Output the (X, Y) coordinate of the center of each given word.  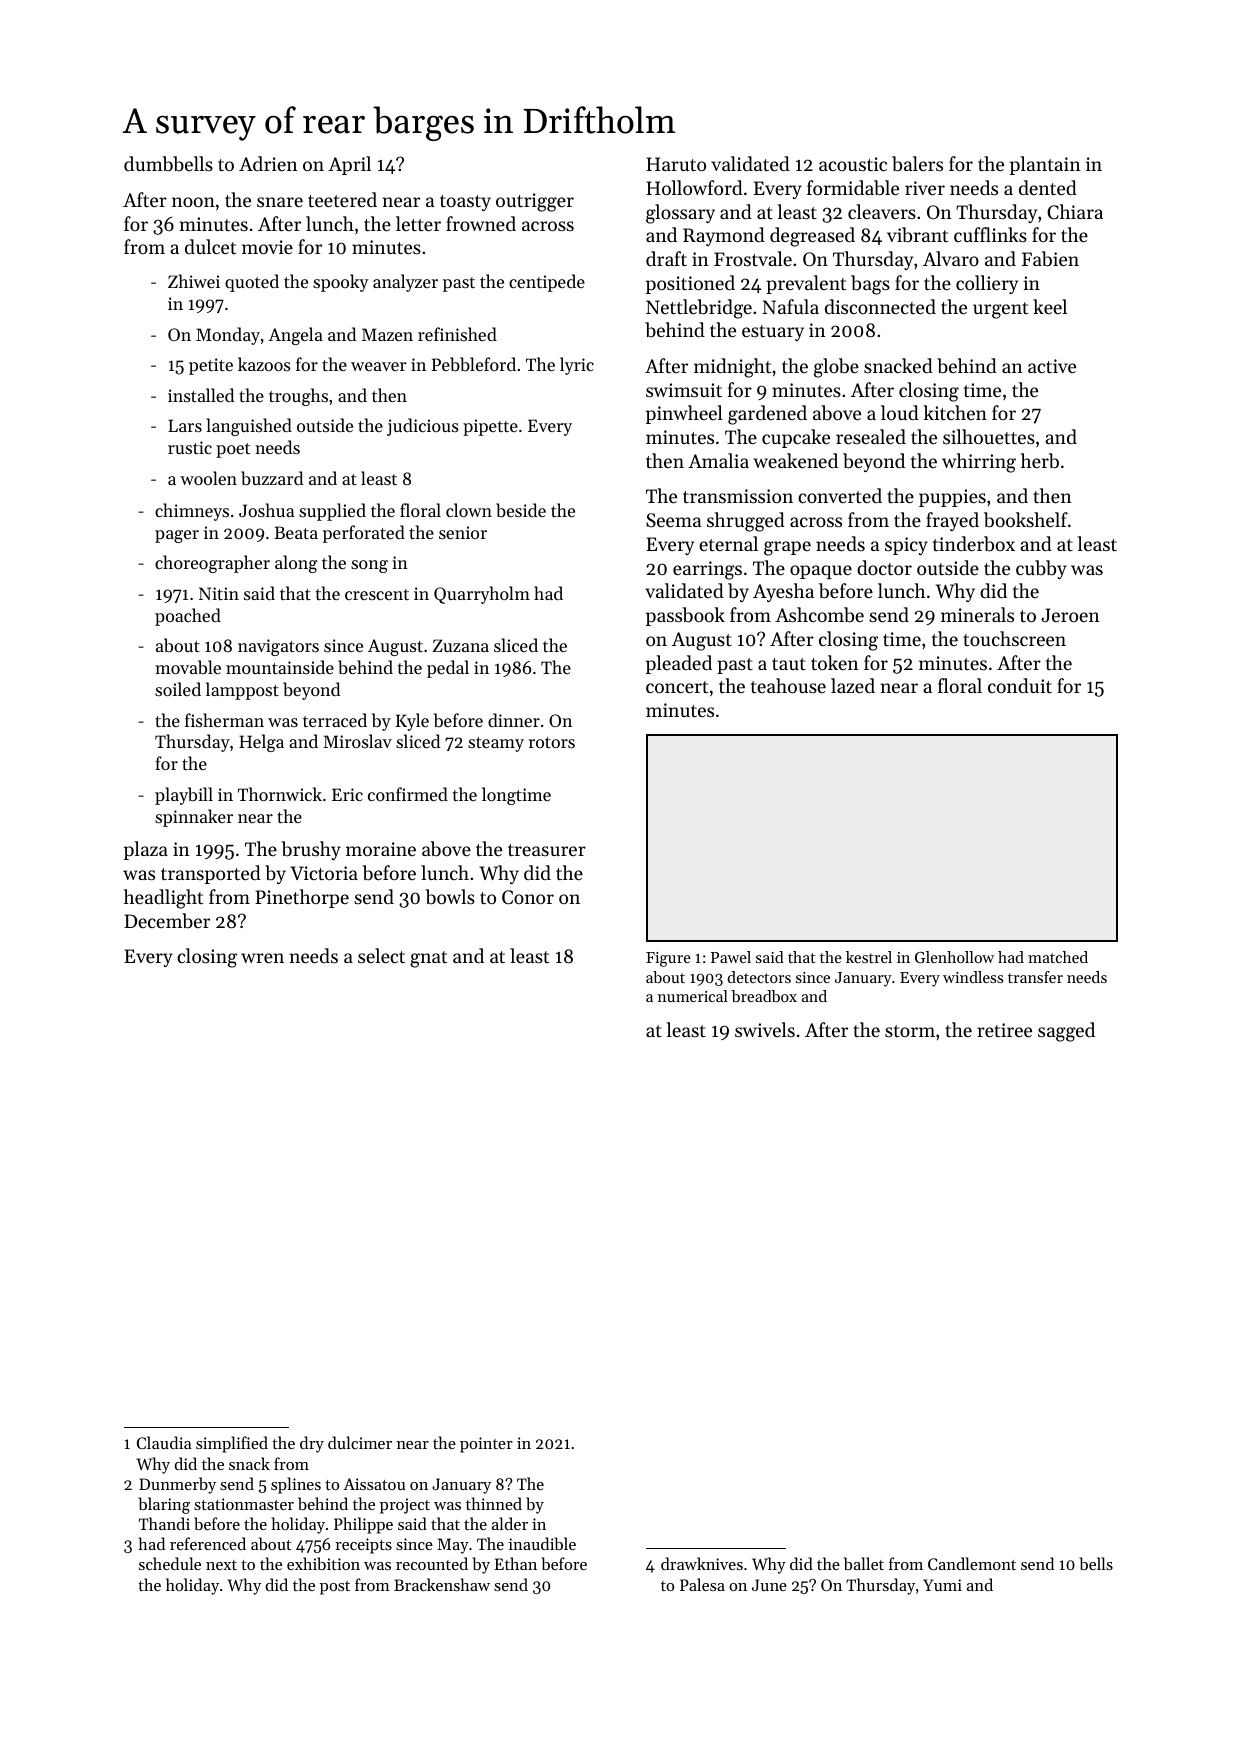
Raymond (724, 236)
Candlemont (972, 1563)
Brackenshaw (442, 1584)
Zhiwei (194, 281)
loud (900, 412)
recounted (432, 1563)
